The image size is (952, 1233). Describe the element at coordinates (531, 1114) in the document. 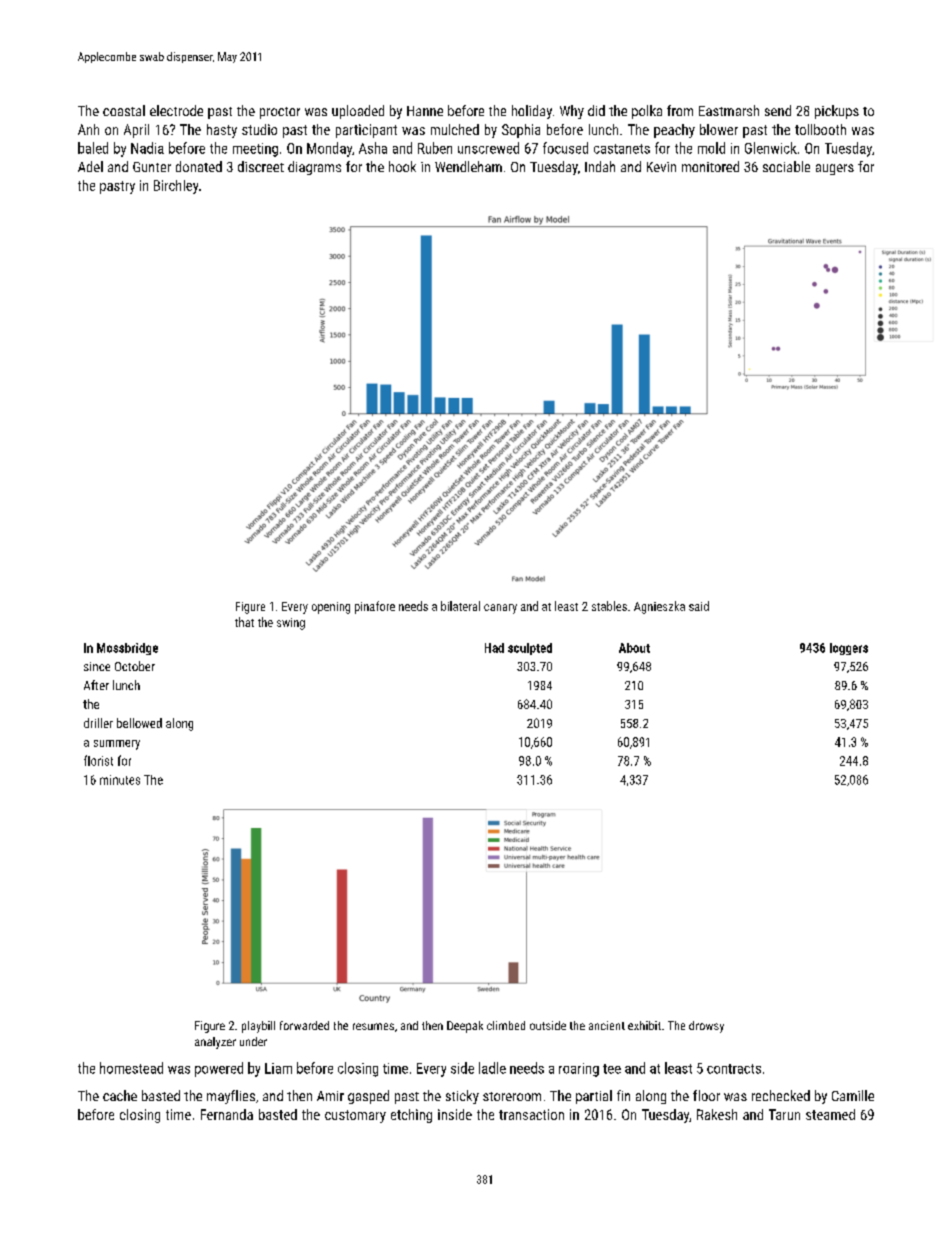

I see `transaction` at that location.
